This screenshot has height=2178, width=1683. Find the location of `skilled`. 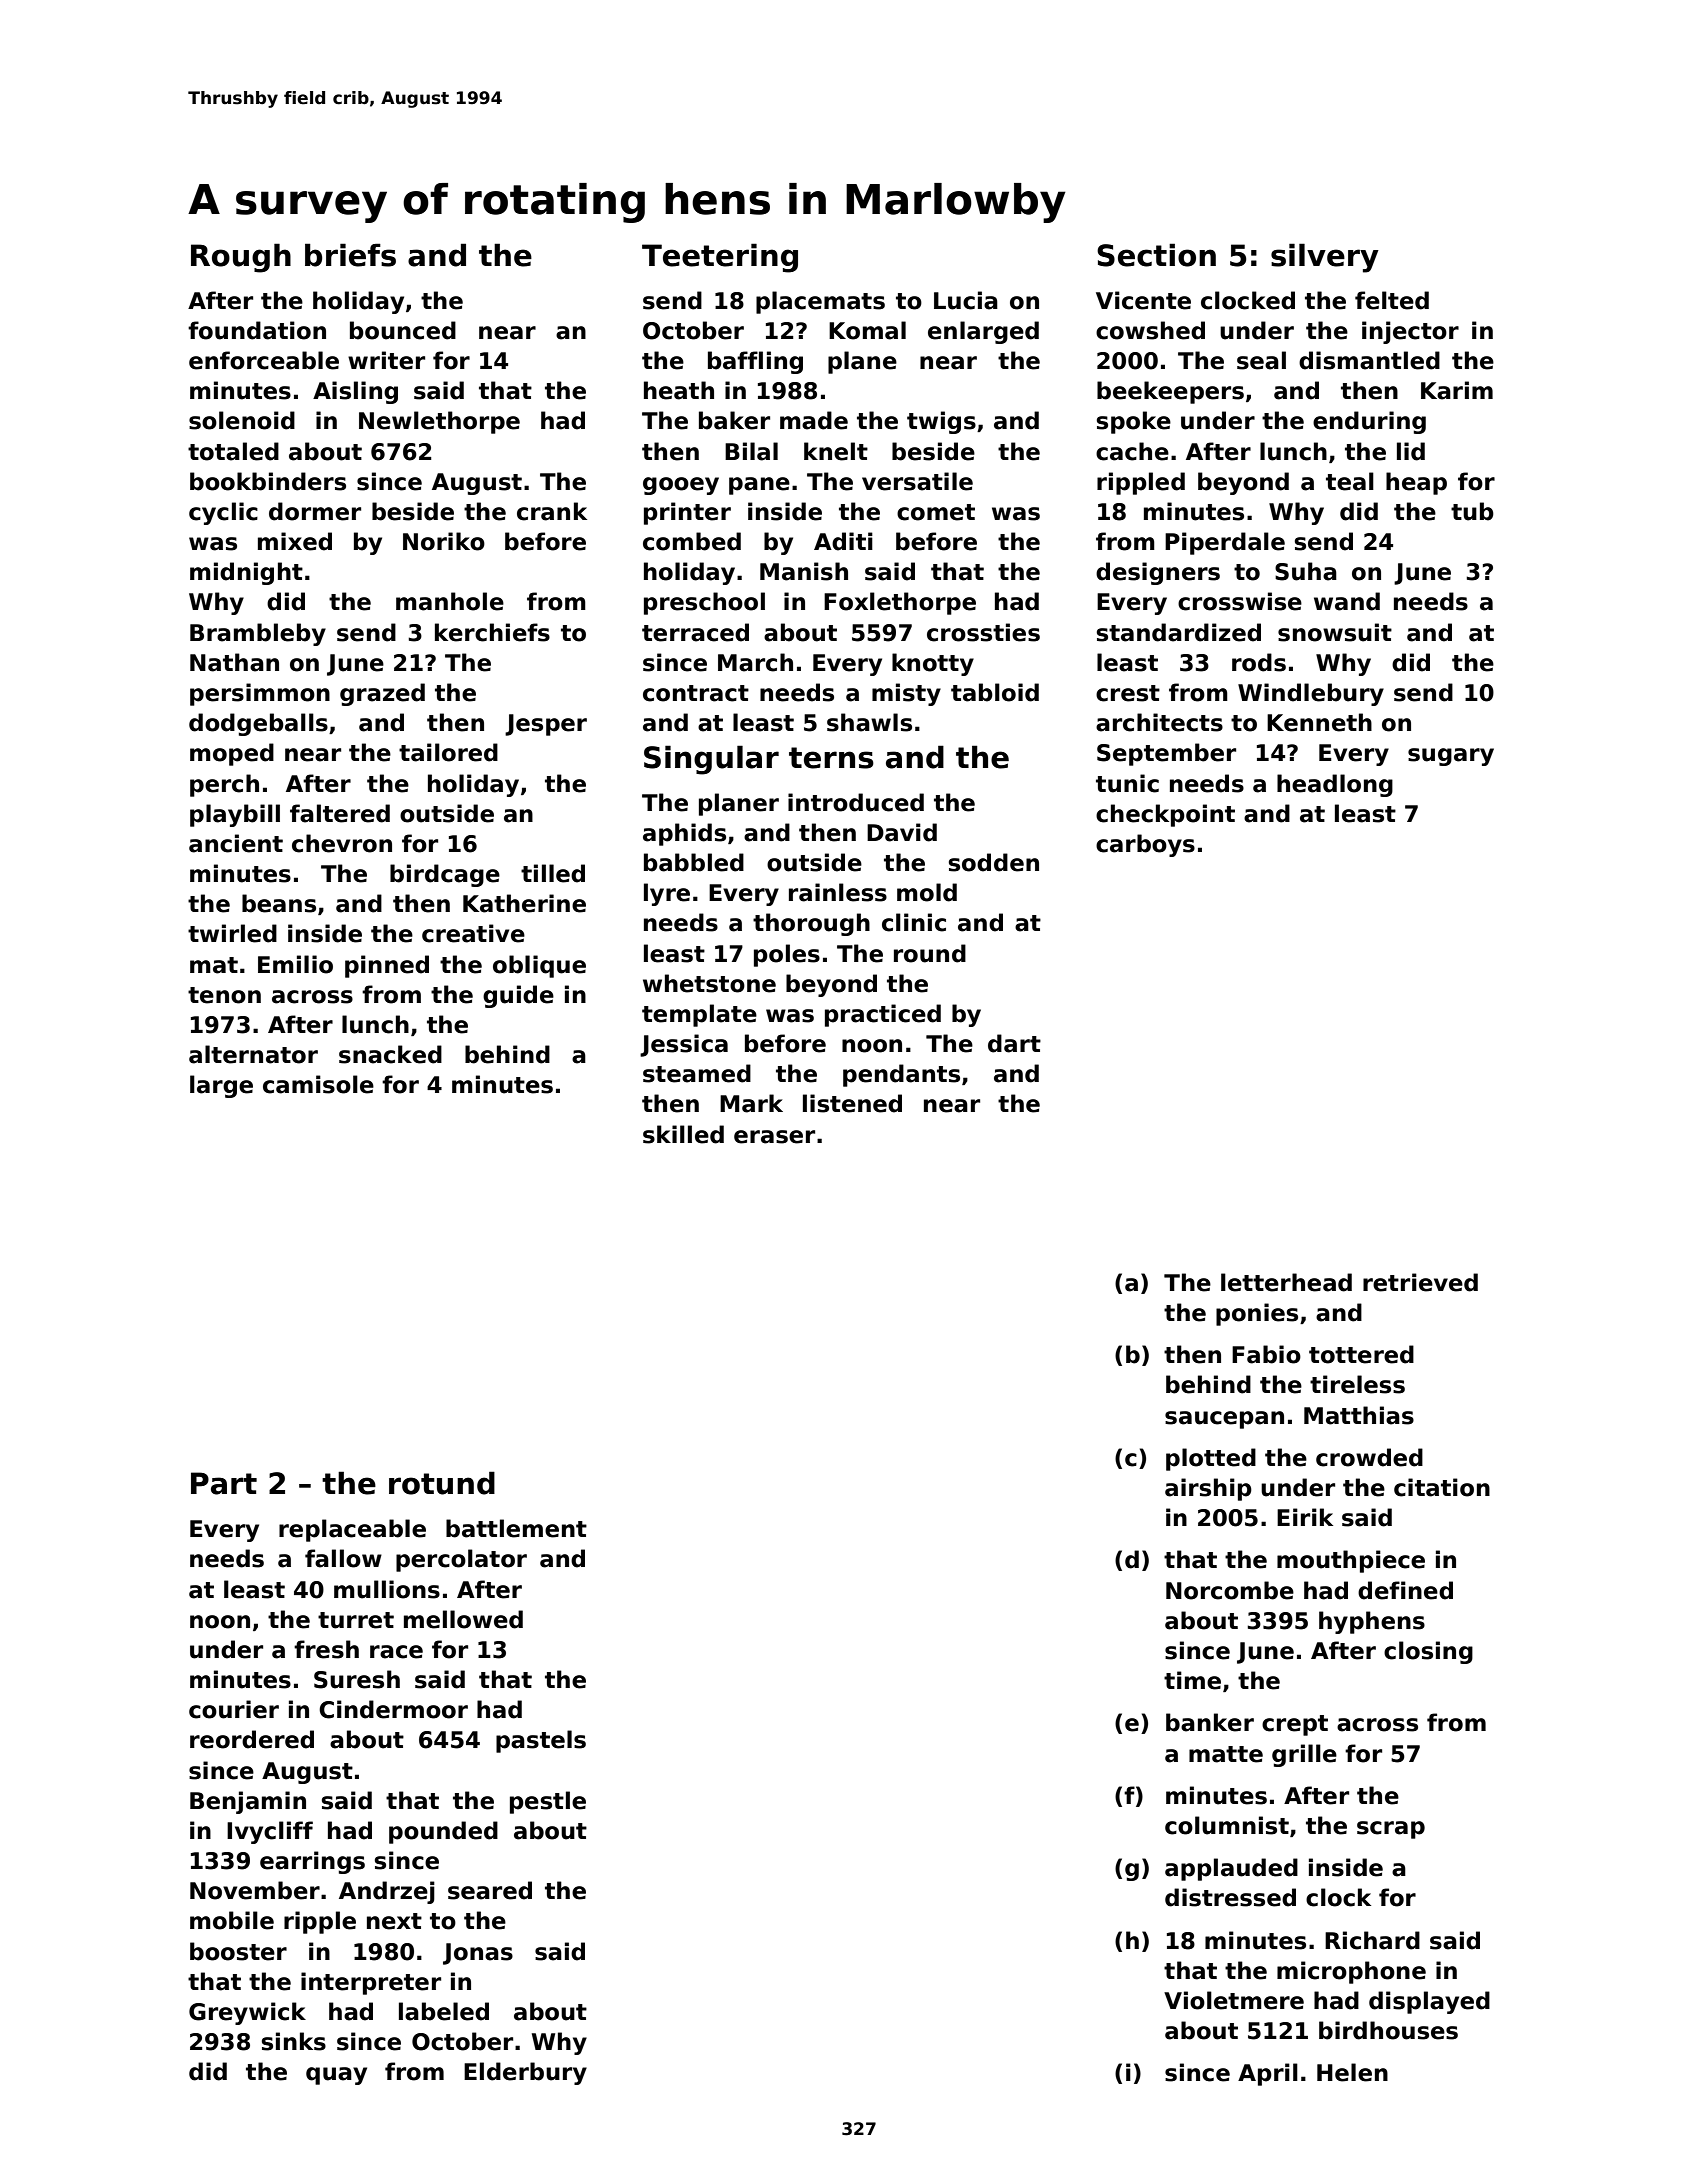

skilled is located at coordinates (683, 1134).
